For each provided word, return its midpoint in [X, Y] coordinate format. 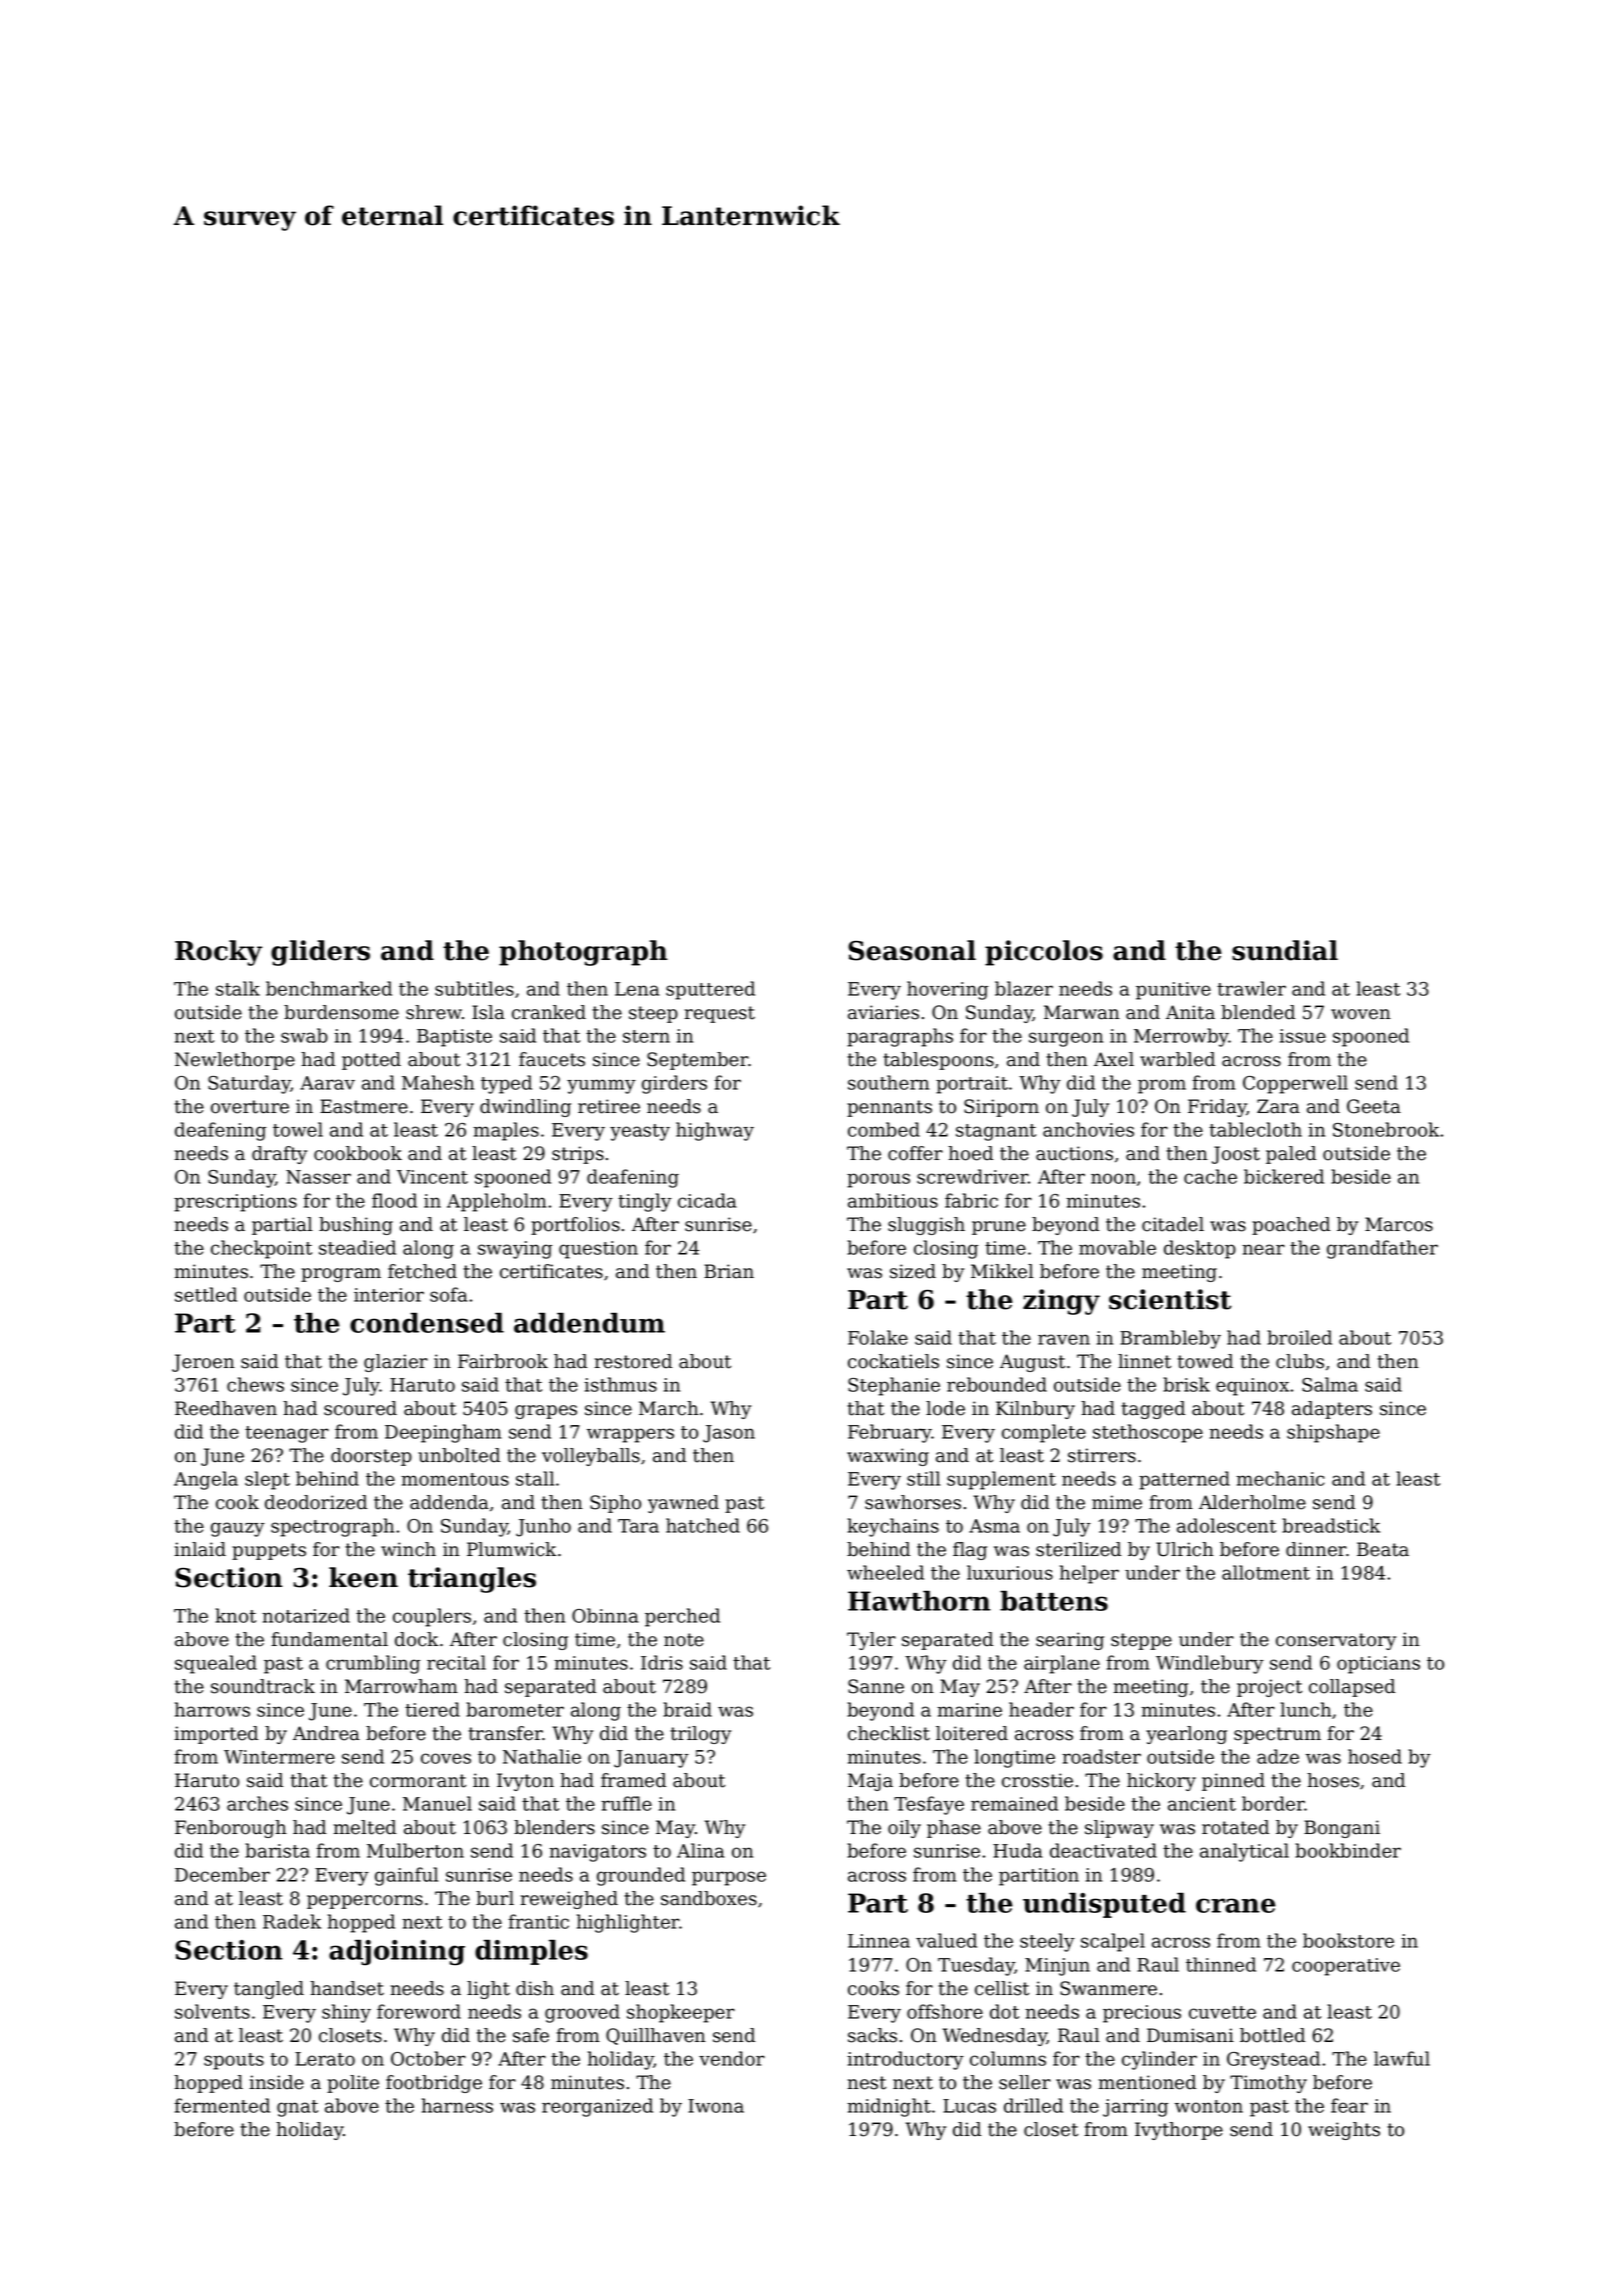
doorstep [371, 1457]
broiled [1299, 1337]
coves [446, 1758]
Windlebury [1210, 1664]
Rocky [218, 953]
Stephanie [894, 1386]
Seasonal [912, 950]
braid [687, 1709]
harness [457, 2105]
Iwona [716, 2106]
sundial [1285, 950]
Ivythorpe [1179, 2131]
